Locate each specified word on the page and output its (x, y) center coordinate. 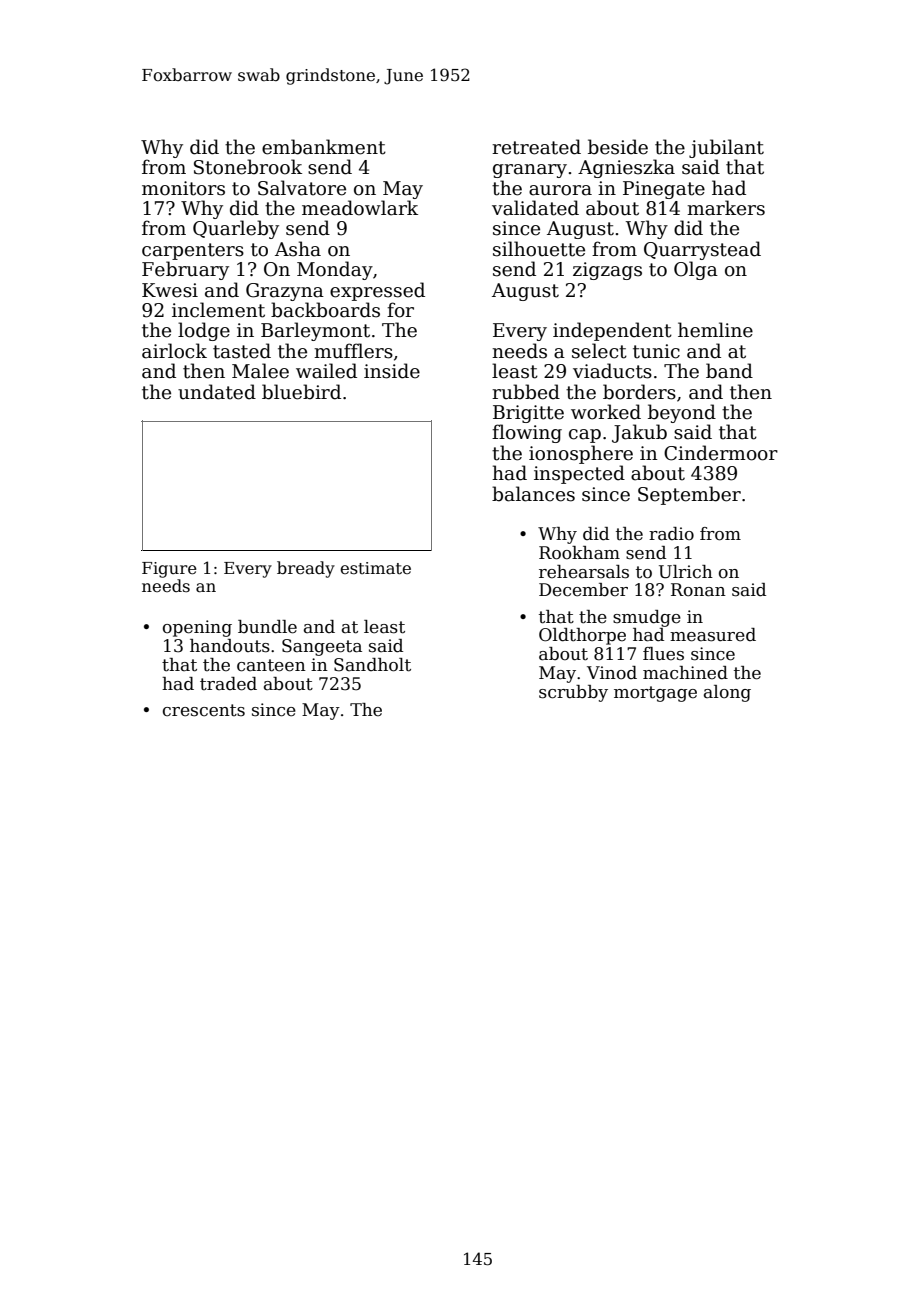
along (727, 693)
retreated (536, 147)
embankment (324, 147)
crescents (204, 710)
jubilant (726, 148)
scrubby (573, 693)
